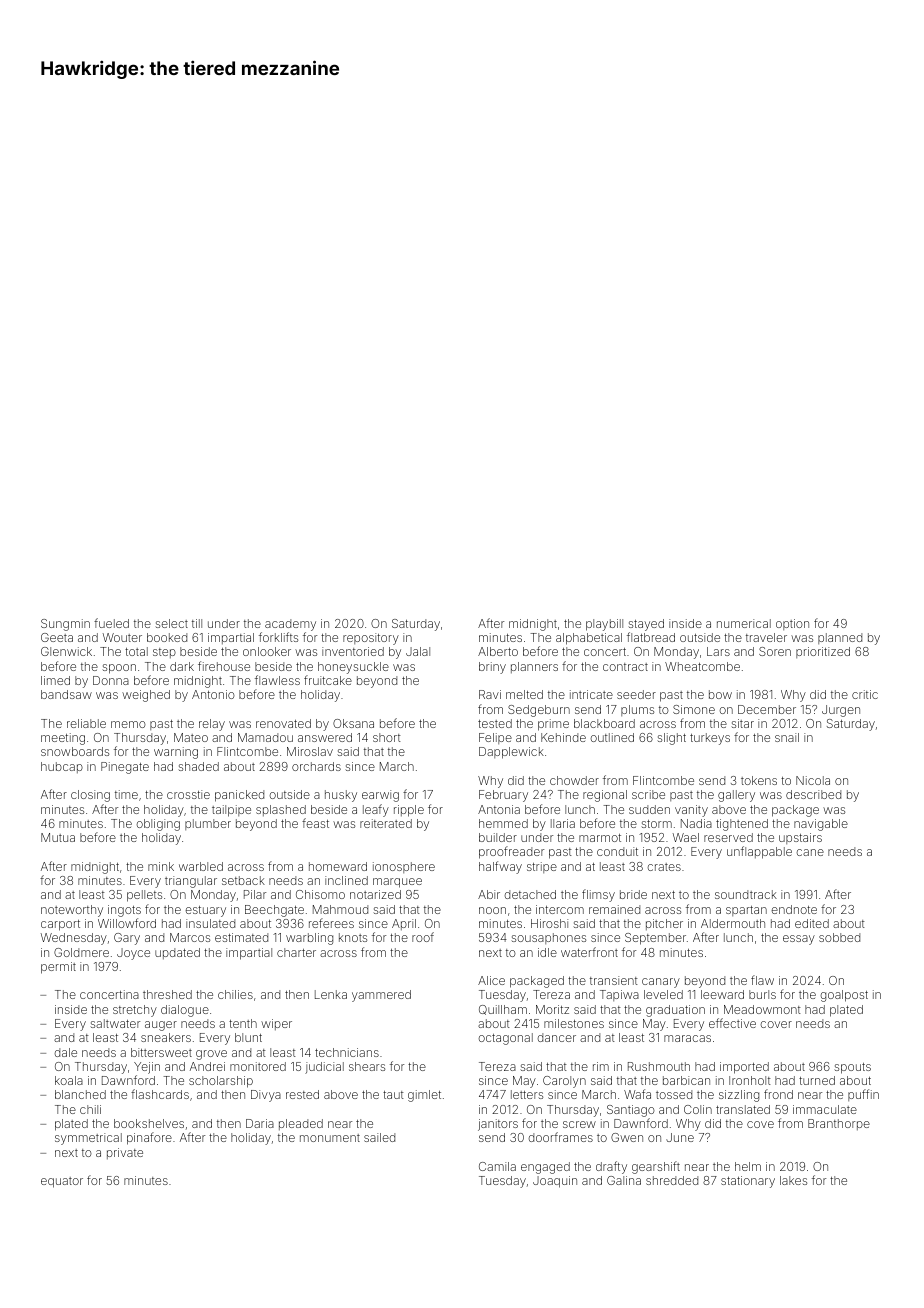 The height and width of the page is (1308, 924). I want to click on saltwater, so click(115, 1023).
